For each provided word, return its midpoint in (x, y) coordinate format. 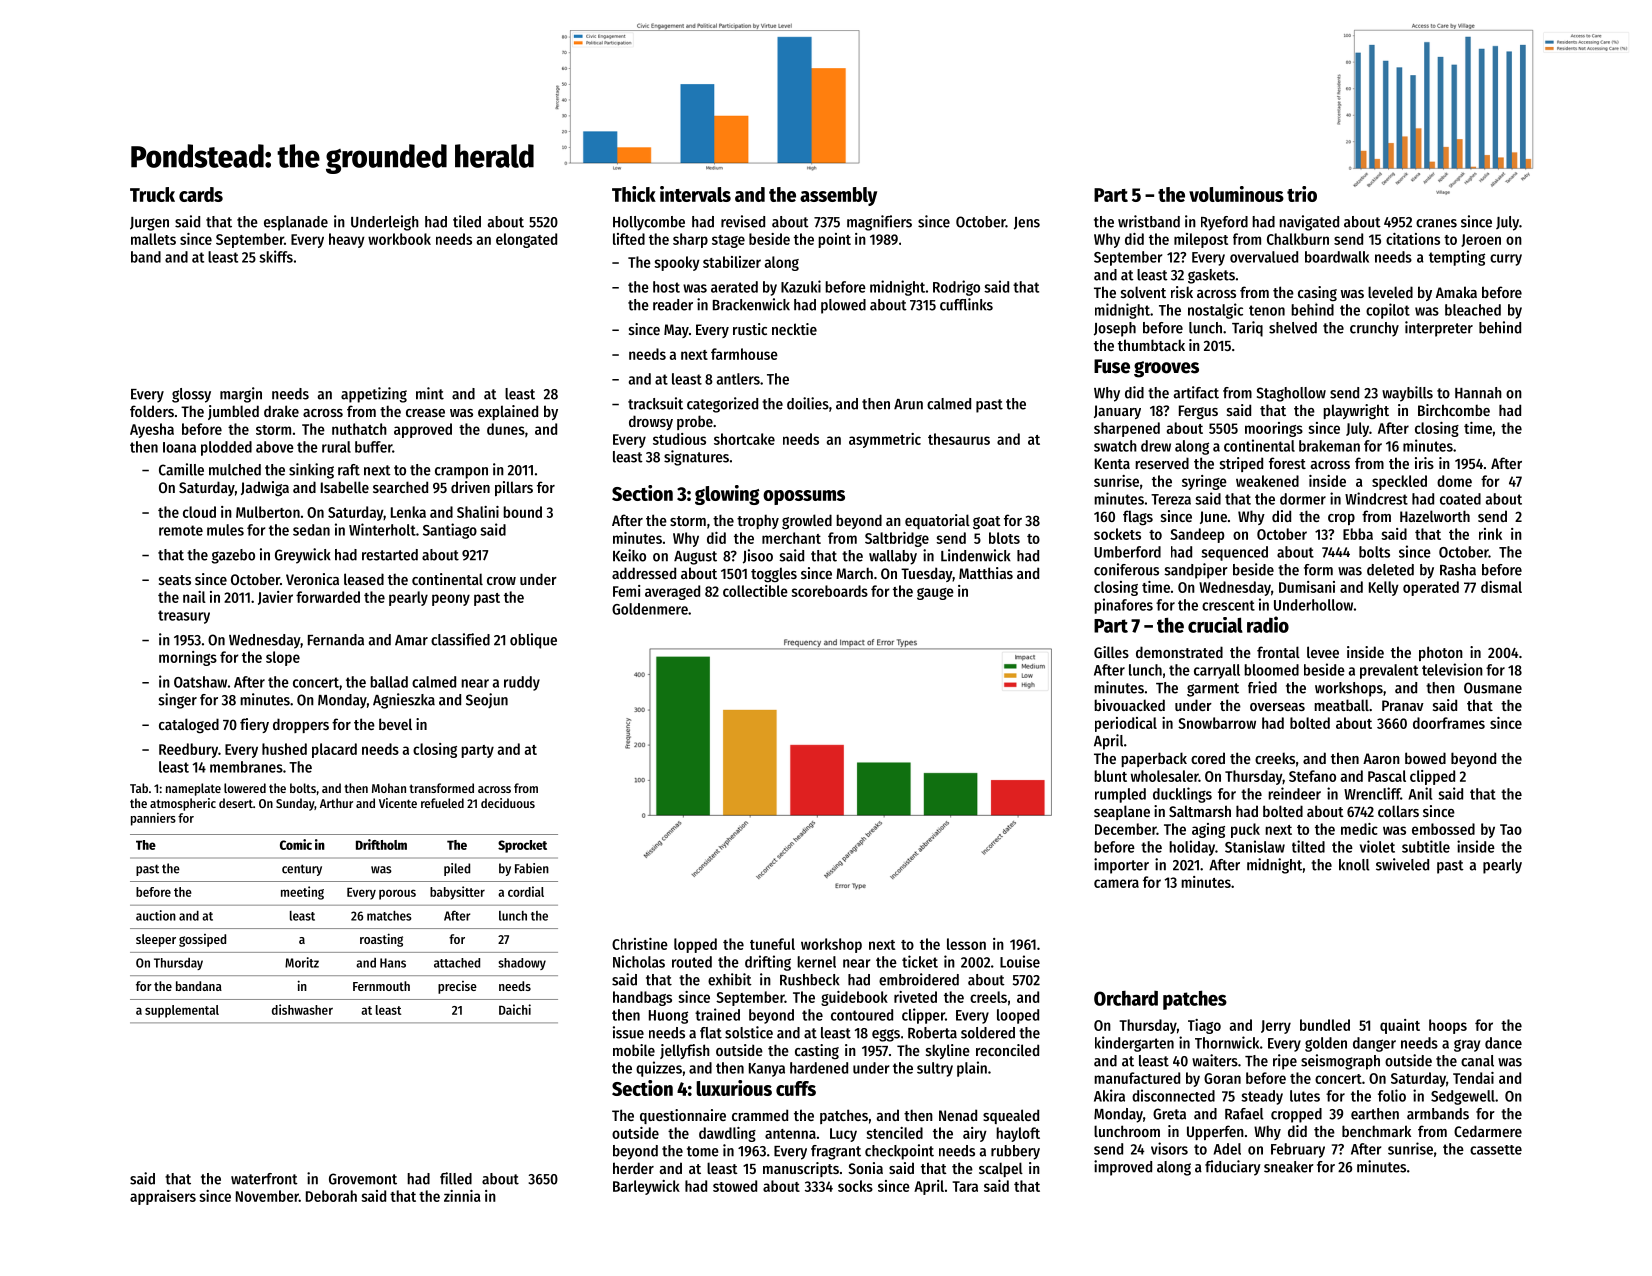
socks (855, 1186)
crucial (1215, 625)
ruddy (522, 683)
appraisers (163, 1197)
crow (501, 581)
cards (201, 194)
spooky (677, 263)
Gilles (1111, 652)
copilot (1388, 311)
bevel (395, 724)
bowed (1425, 758)
